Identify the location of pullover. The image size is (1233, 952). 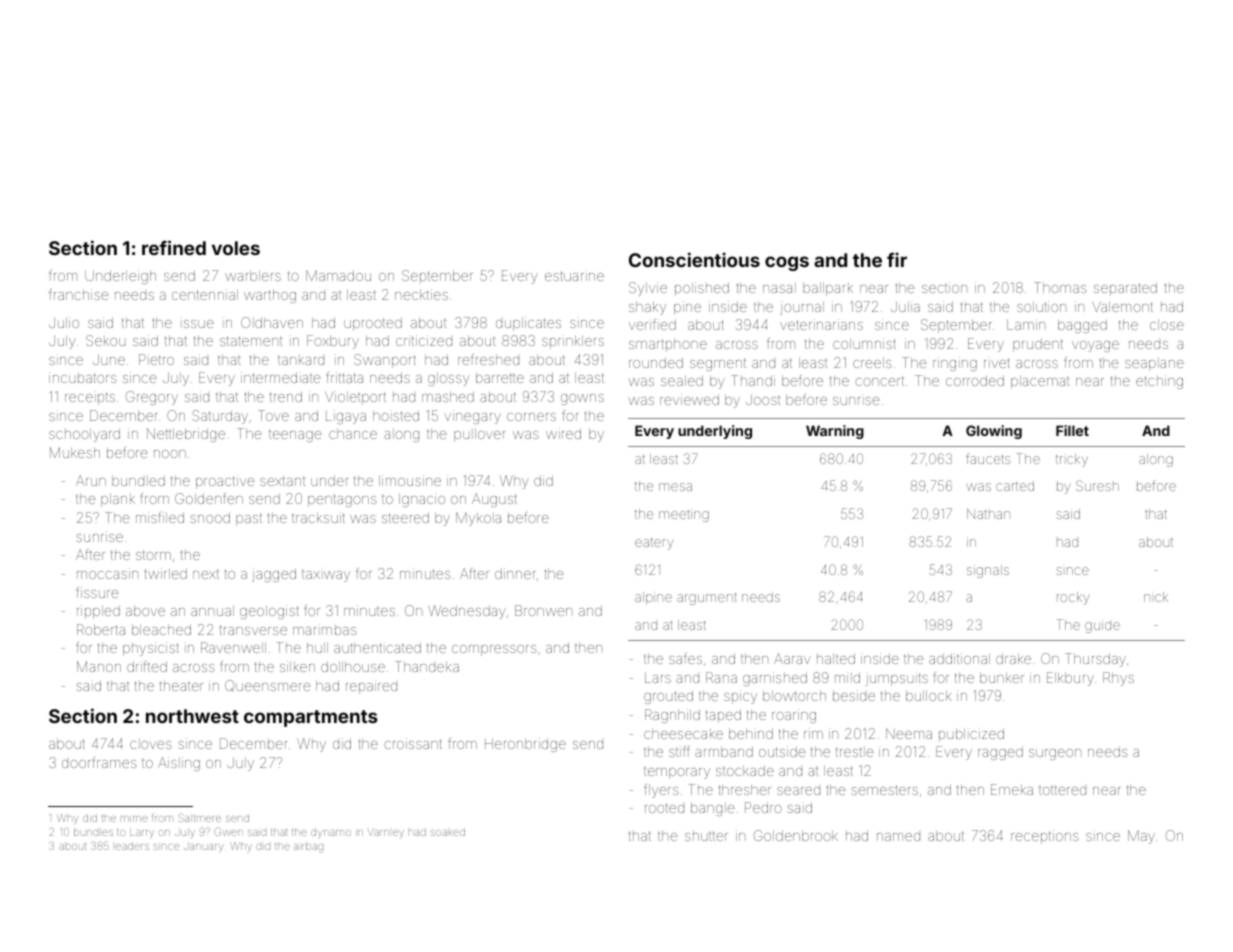
(479, 435).
